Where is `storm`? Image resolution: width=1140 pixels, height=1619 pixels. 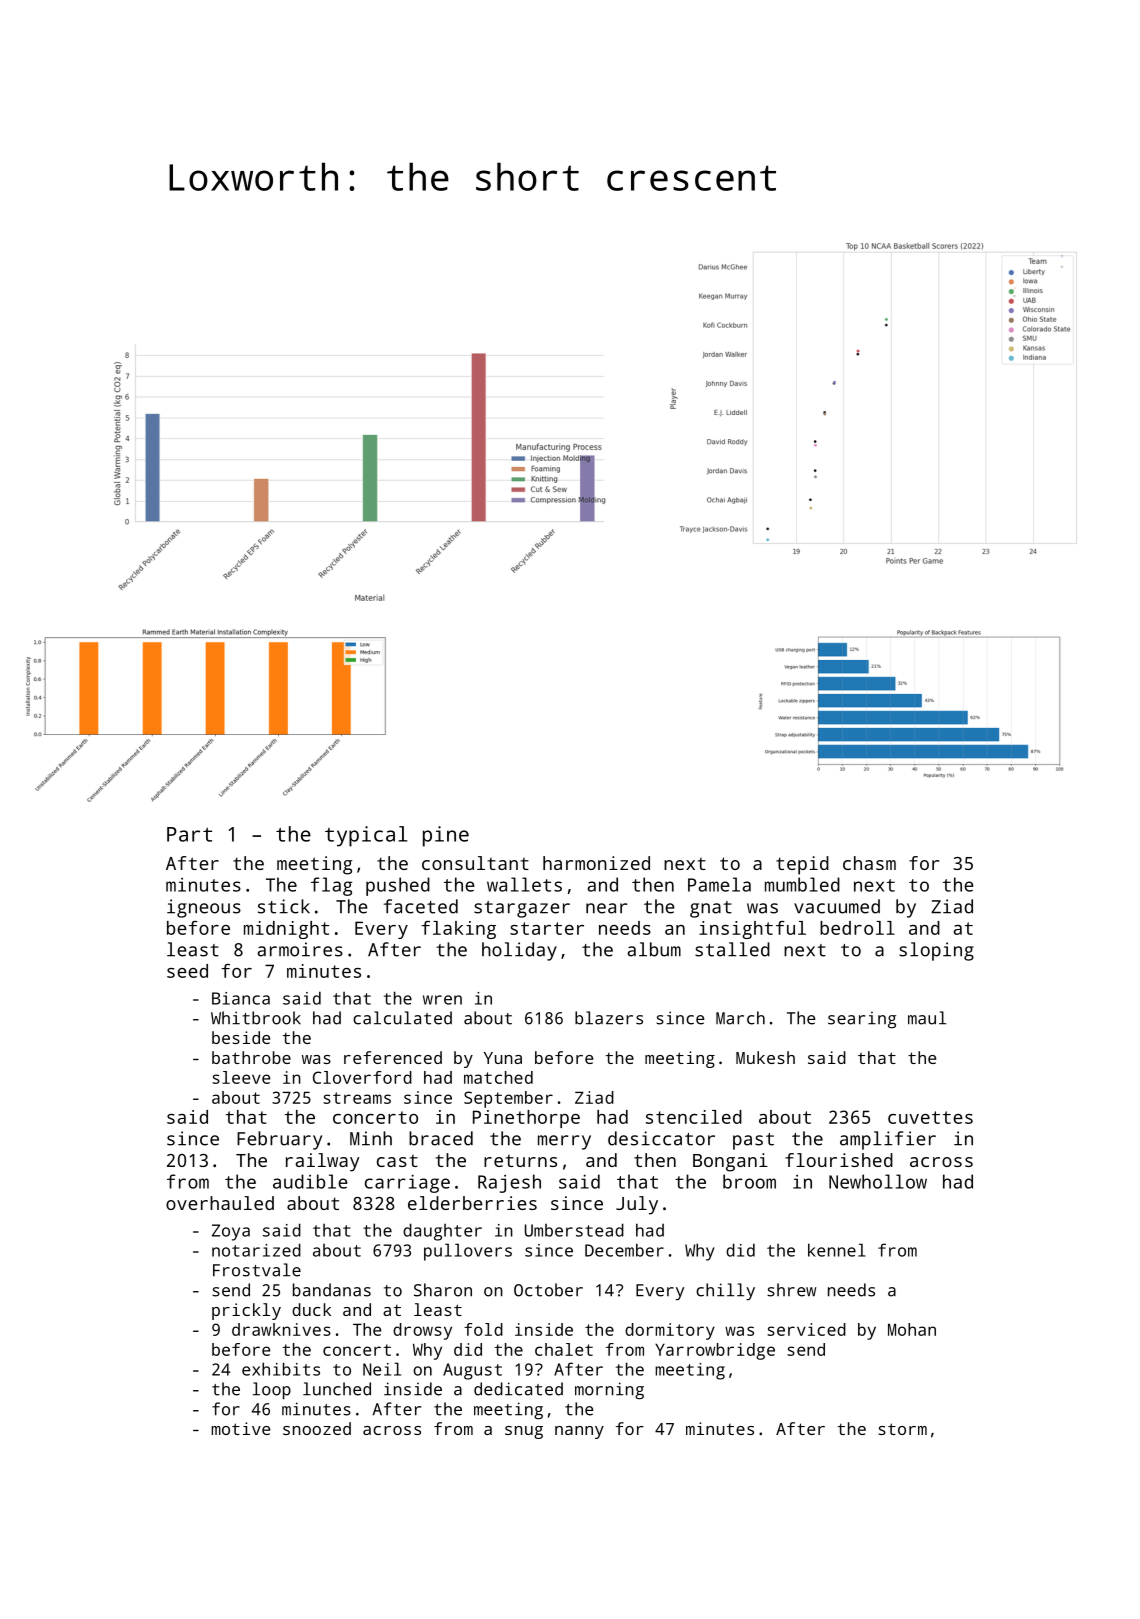
storm is located at coordinates (903, 1429).
